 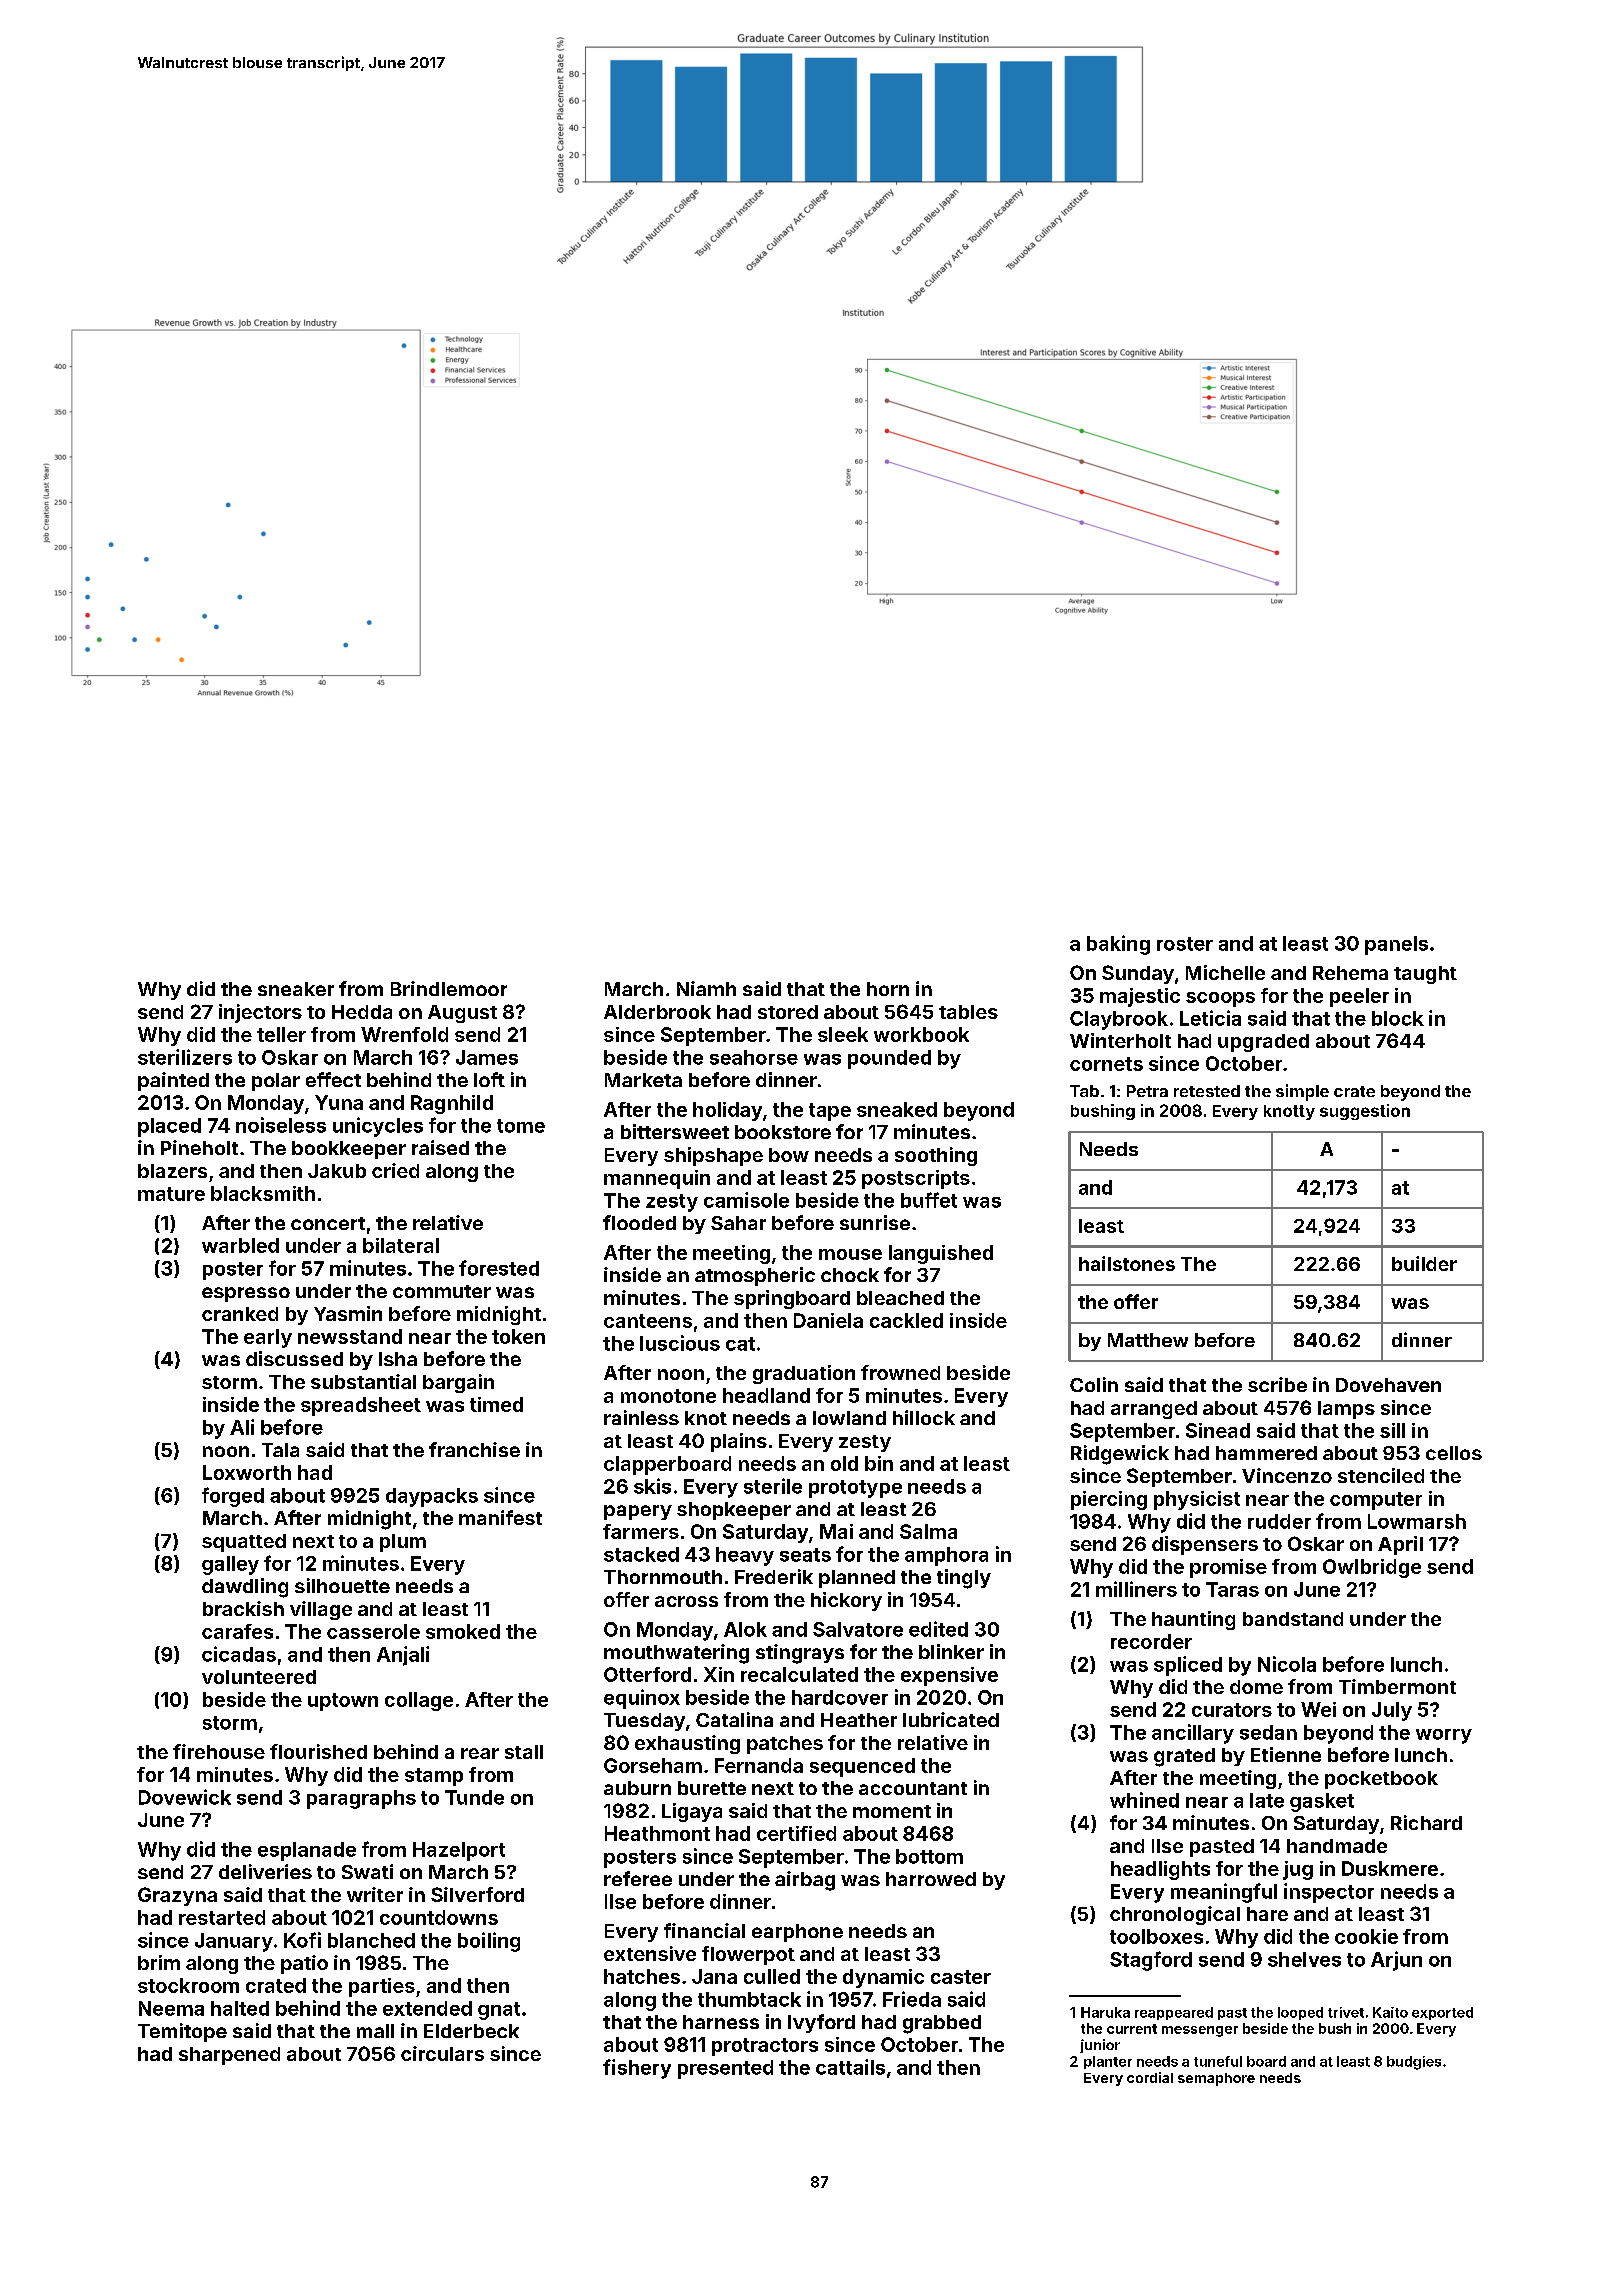 What do you see at coordinates (1185, 944) in the screenshot?
I see `roster` at bounding box center [1185, 944].
